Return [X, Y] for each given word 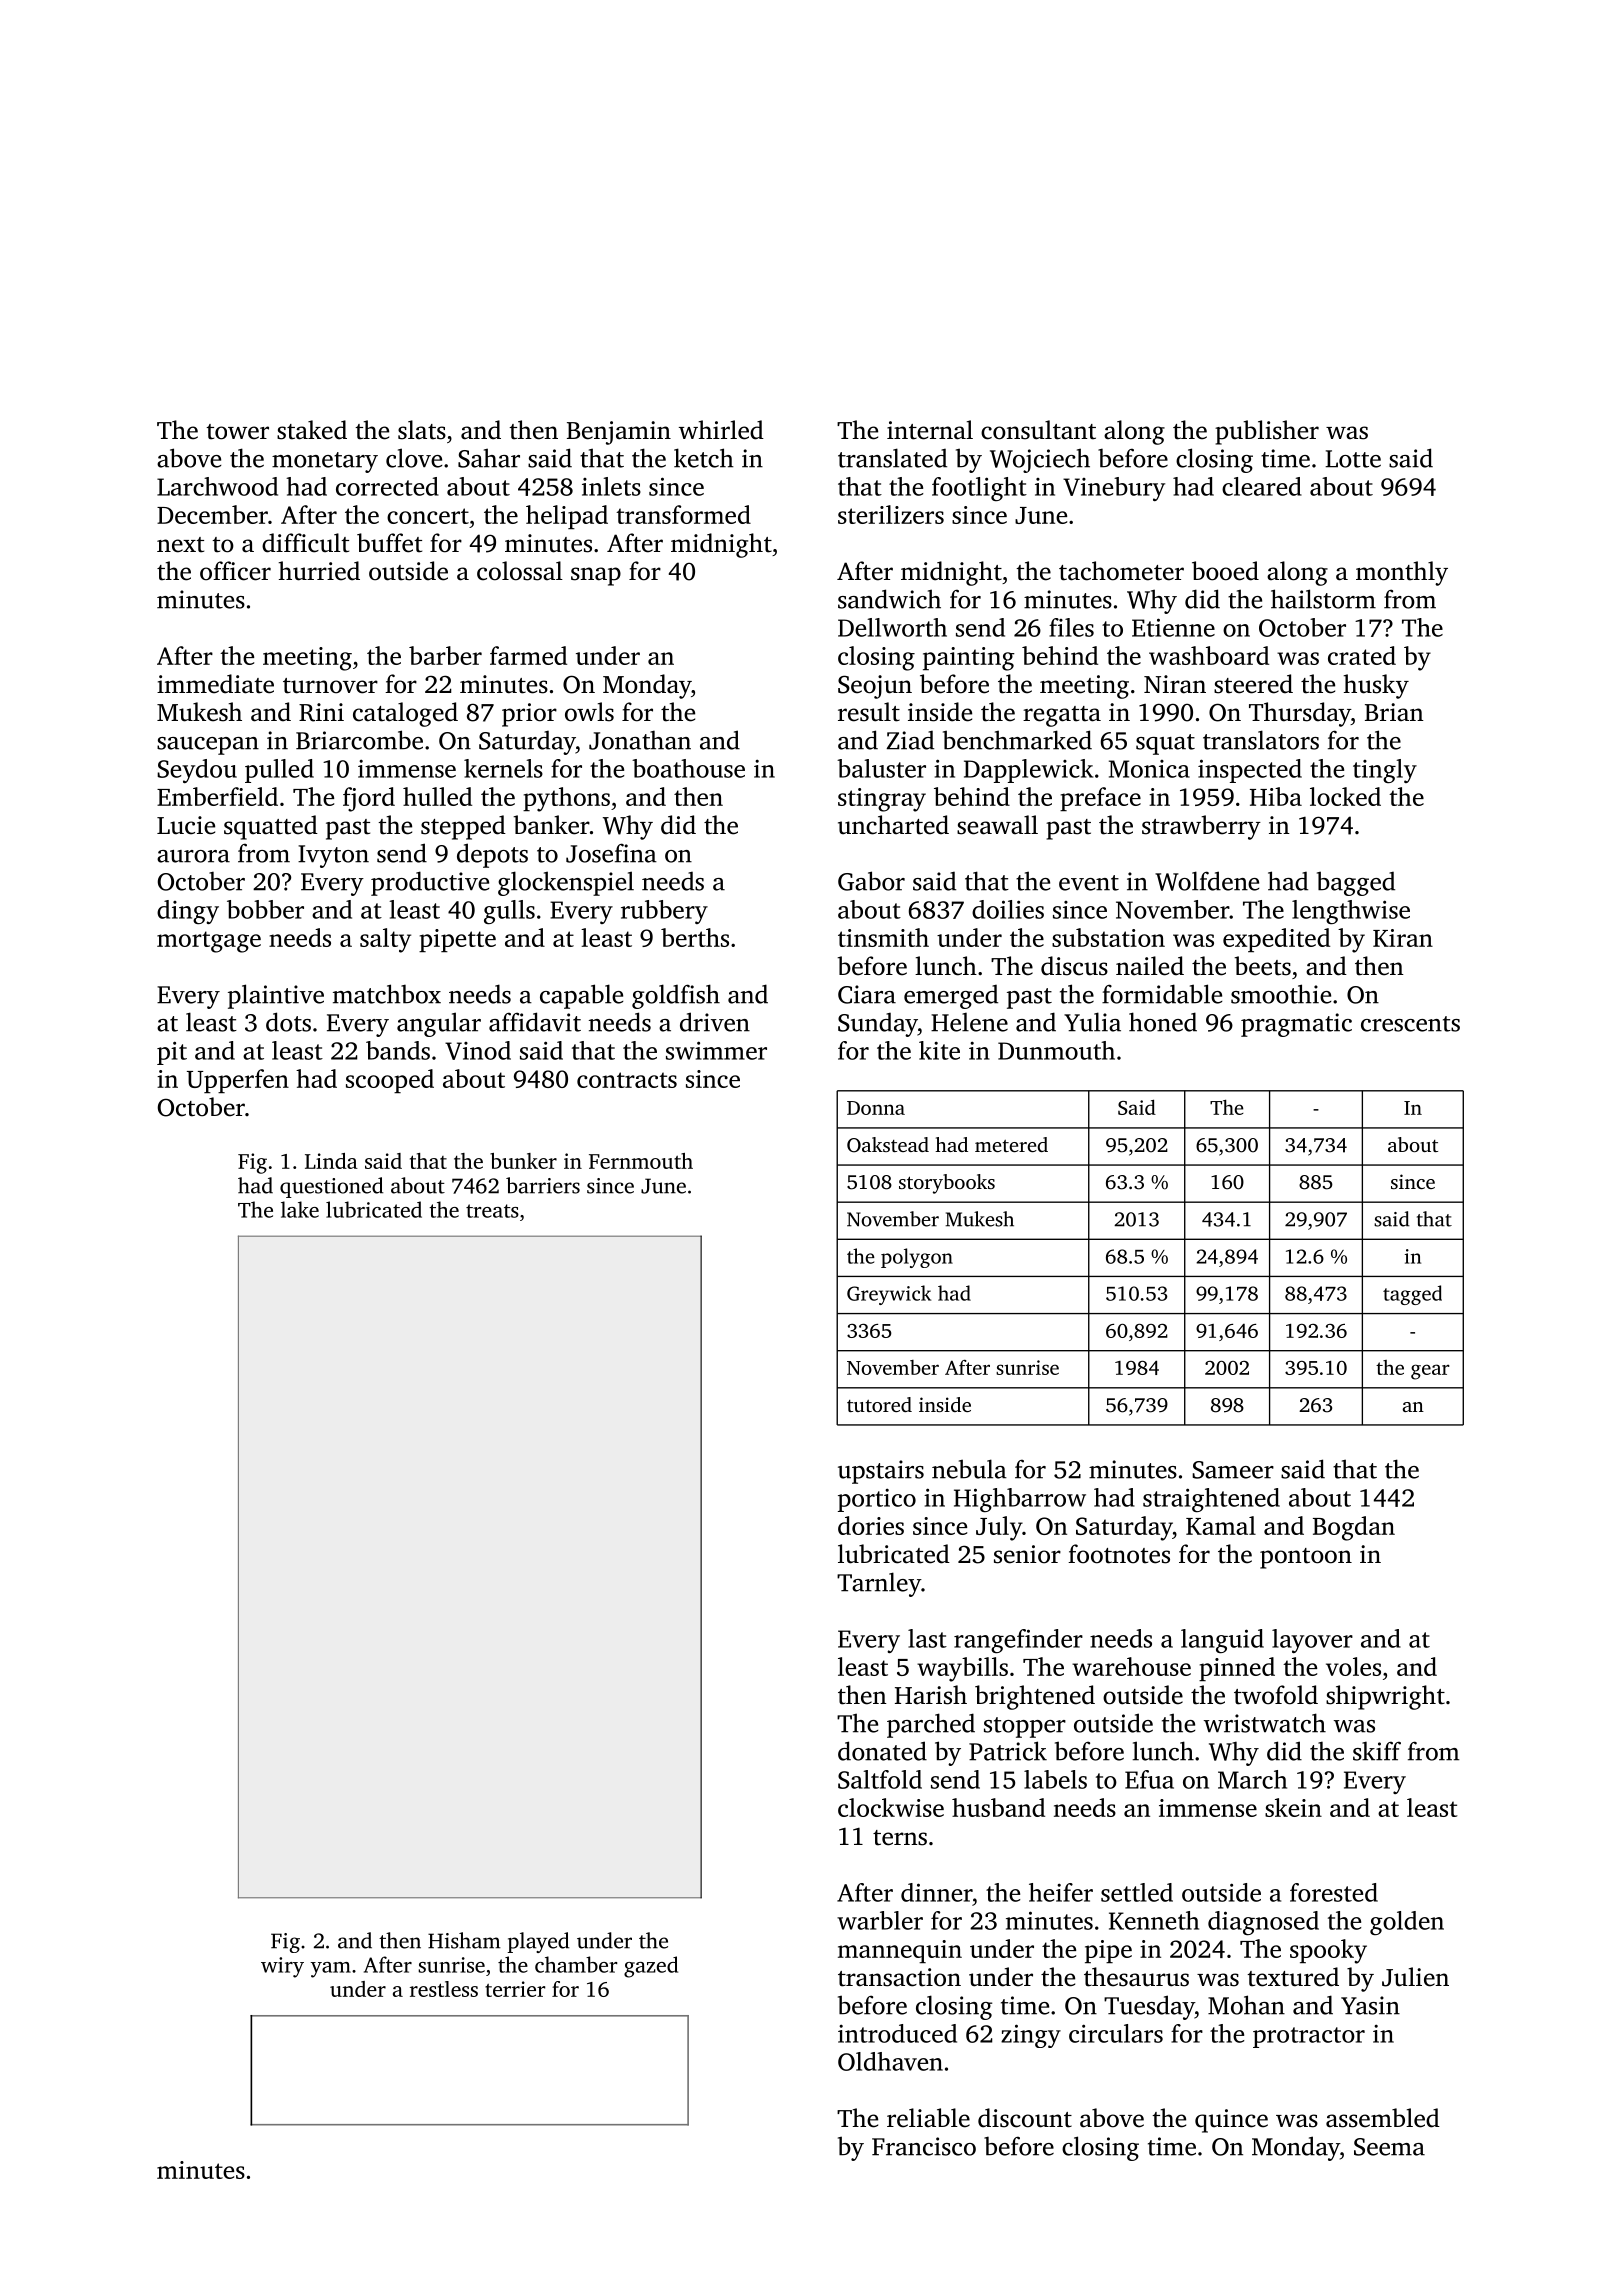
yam [331, 1970]
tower [237, 432]
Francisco [924, 2146]
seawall [997, 825]
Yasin [1370, 2005]
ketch [704, 458]
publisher [1267, 432]
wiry [282, 1967]
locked [1345, 796]
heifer [1061, 1892]
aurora [193, 856]
